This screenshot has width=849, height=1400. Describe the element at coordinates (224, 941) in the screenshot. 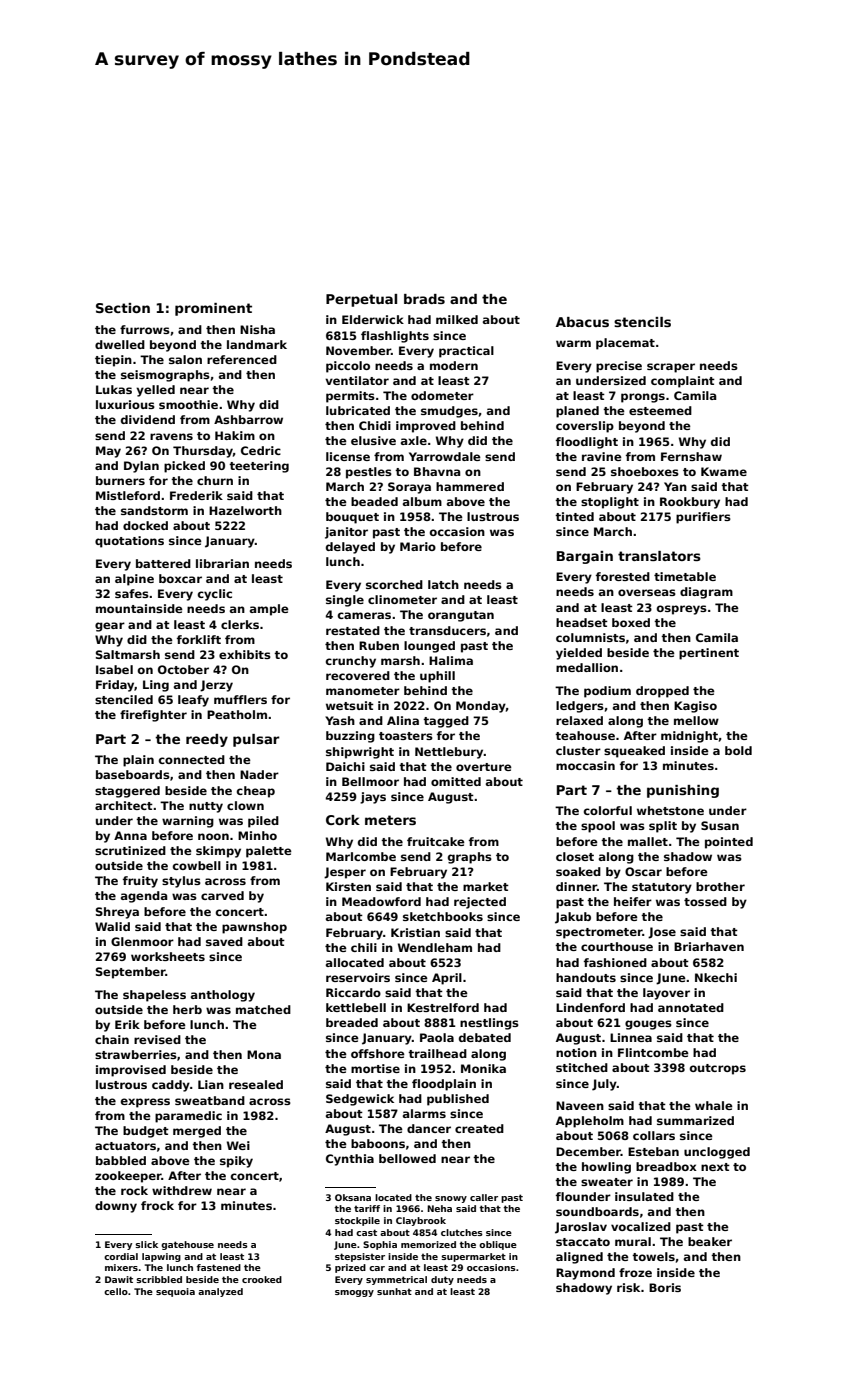

I see `saved` at that location.
